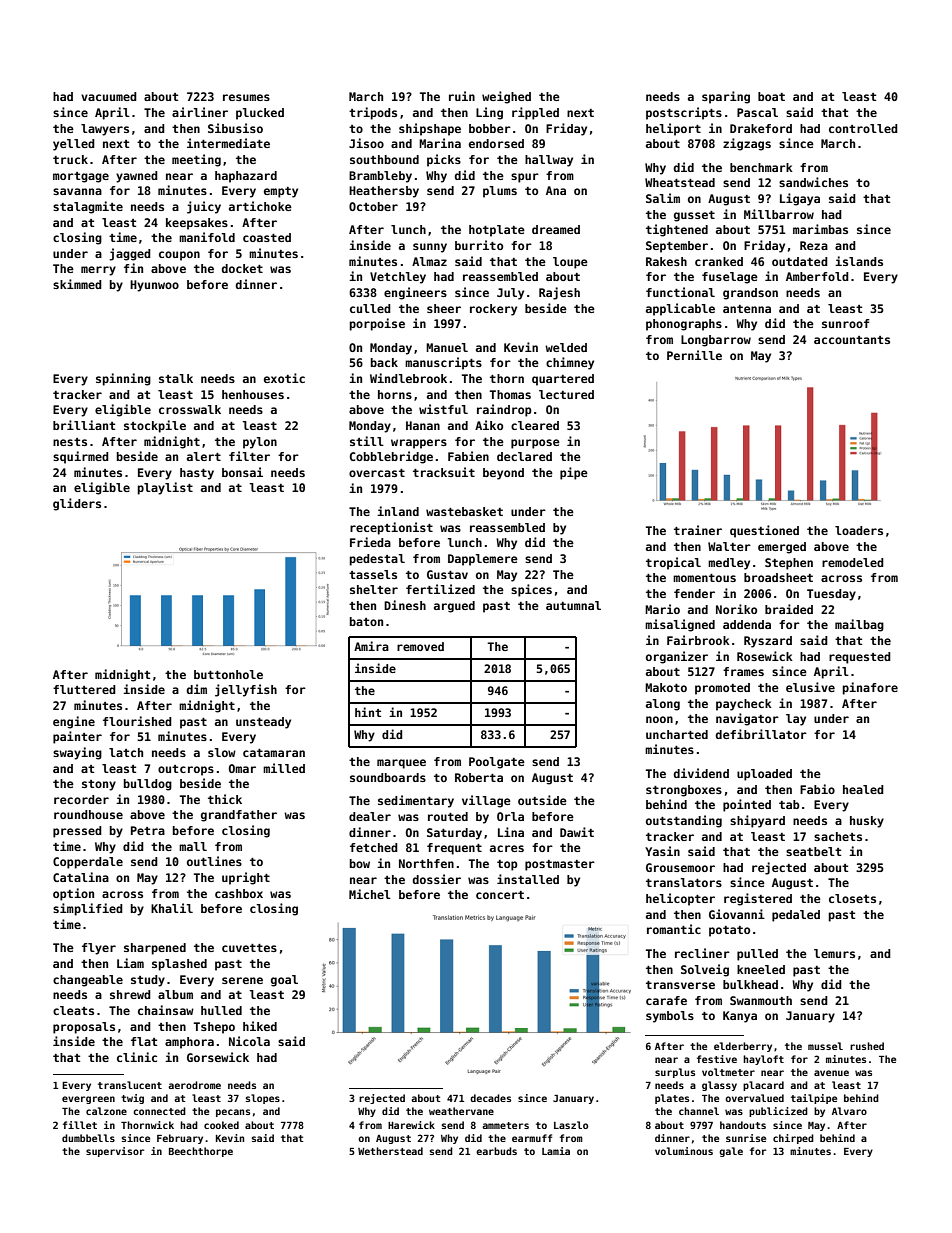  What do you see at coordinates (228, 674) in the screenshot?
I see `buttonhole` at bounding box center [228, 674].
